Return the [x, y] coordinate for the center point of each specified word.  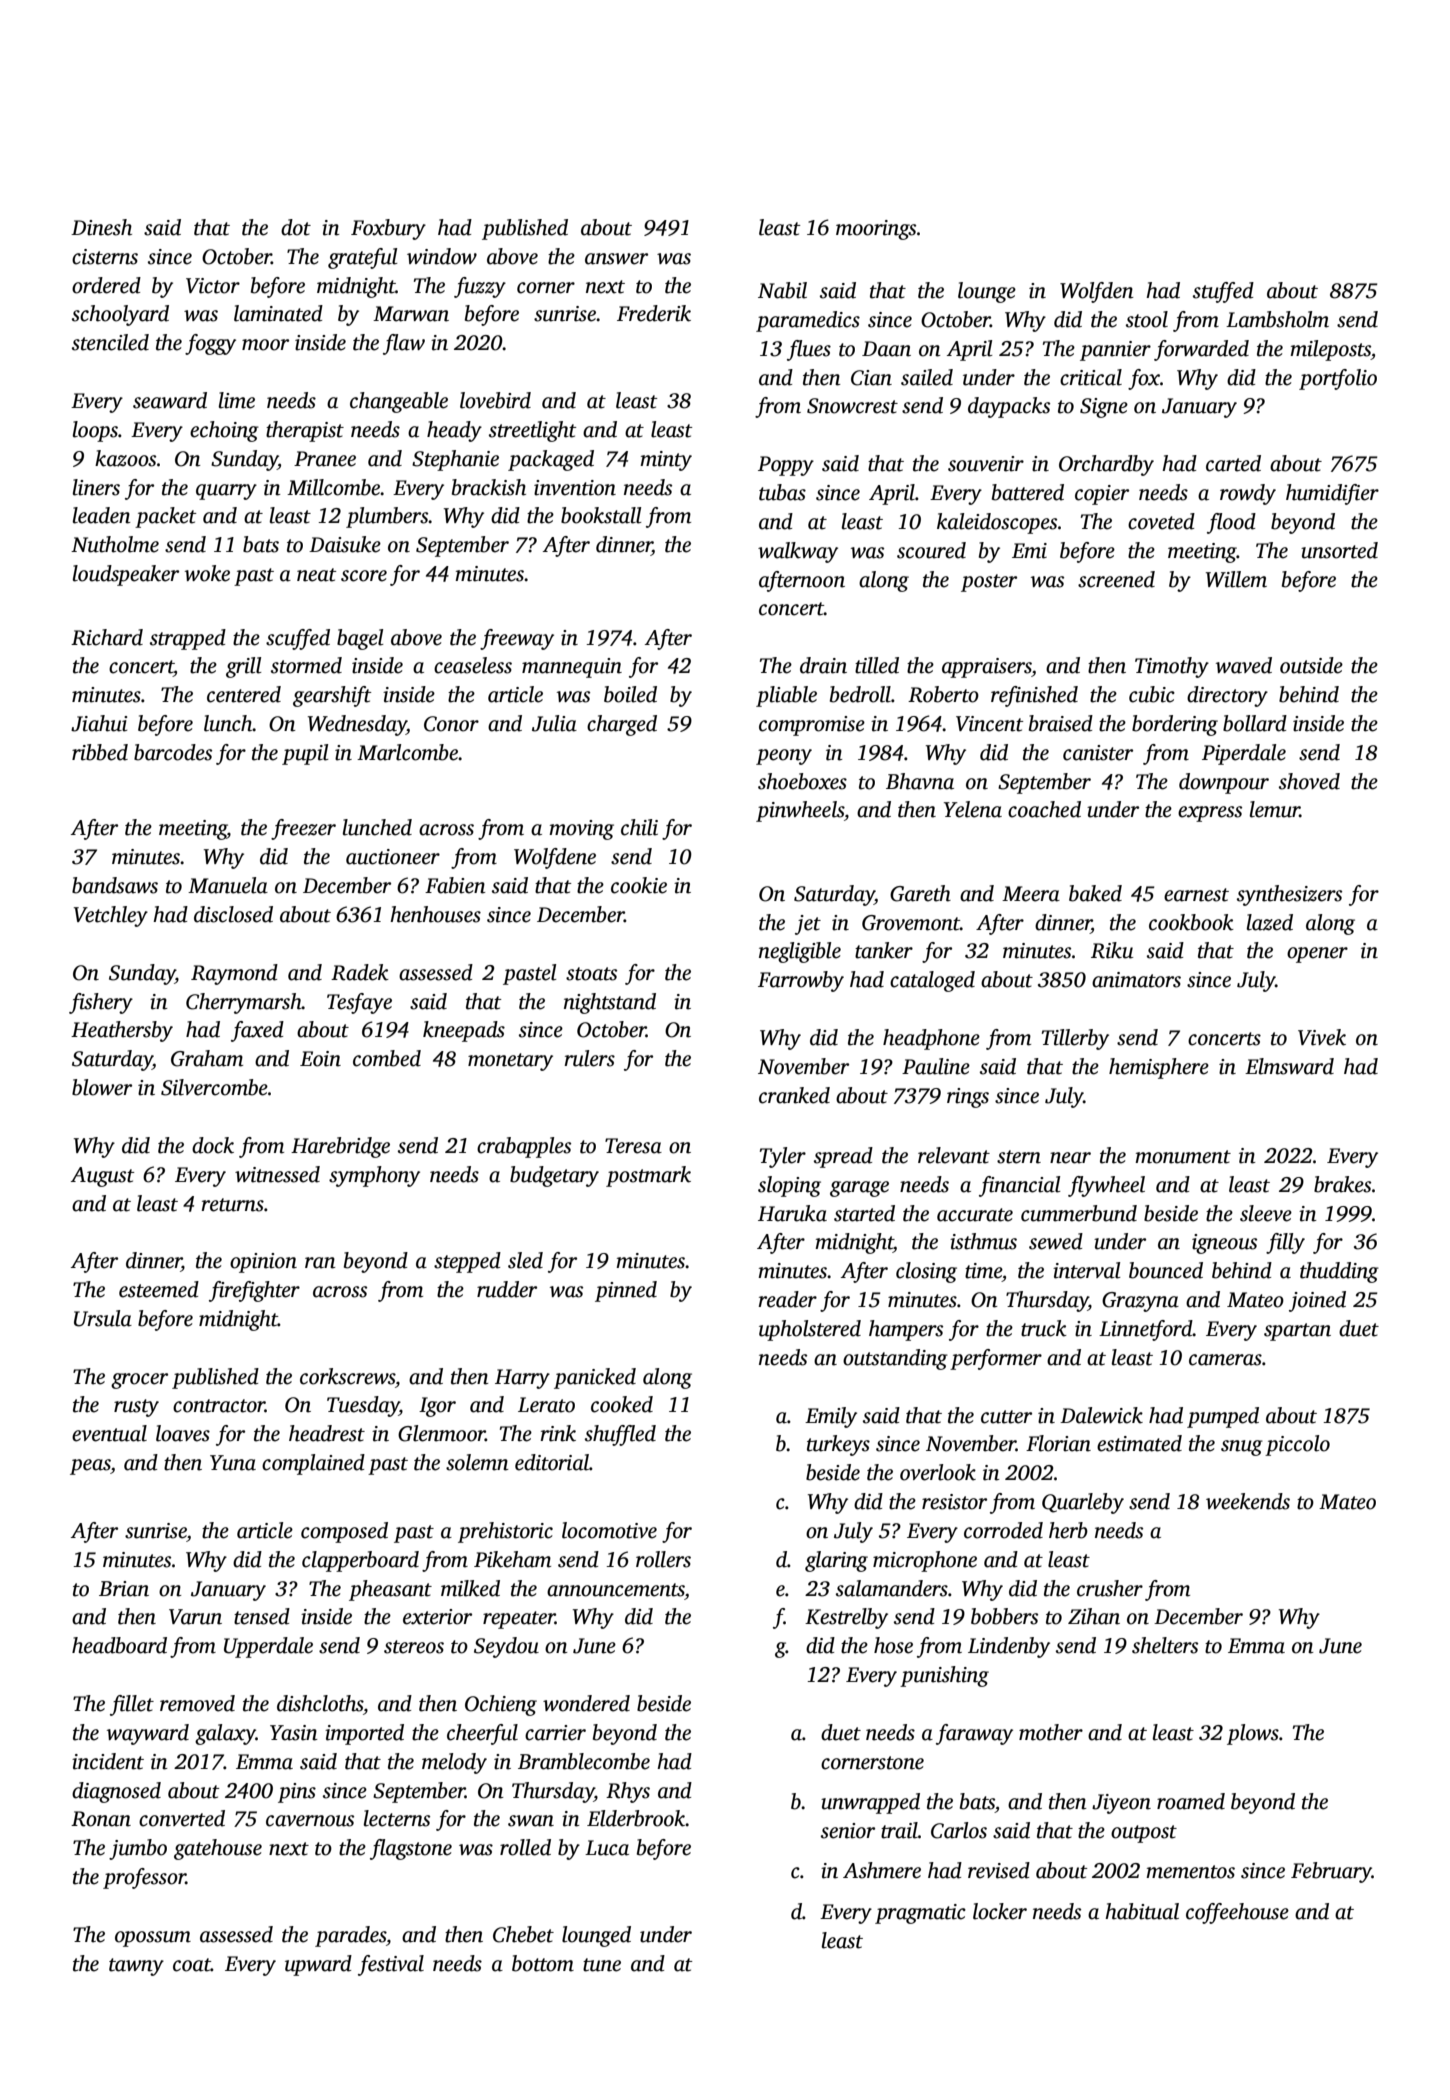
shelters [1165, 1645]
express [1210, 814]
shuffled [620, 1435]
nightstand [610, 1003]
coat [192, 1965]
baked [1095, 893]
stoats [591, 974]
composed [344, 1532]
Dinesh [101, 227]
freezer [303, 829]
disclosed [233, 914]
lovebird [495, 400]
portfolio [1338, 379]
